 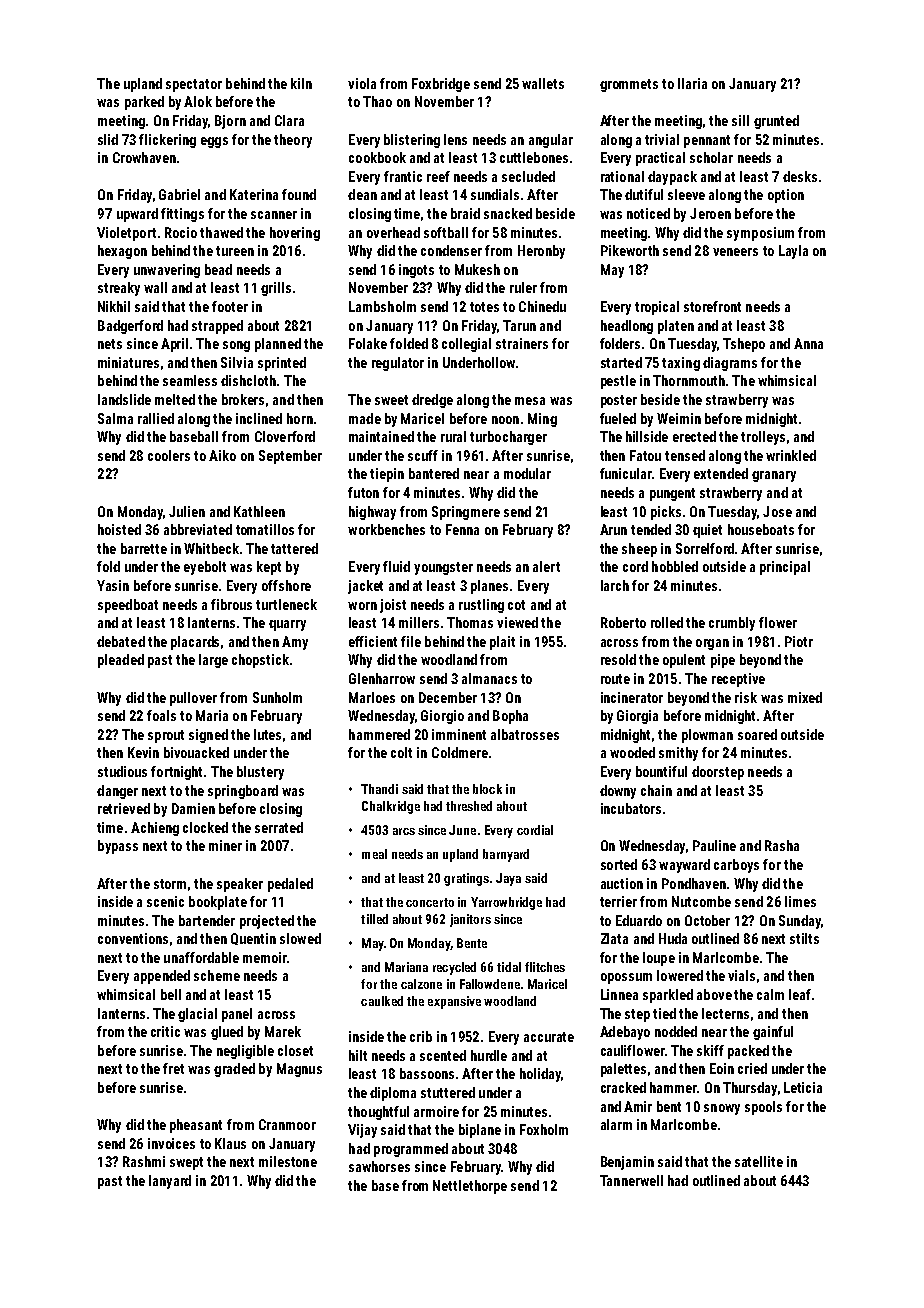 I want to click on tied, so click(x=664, y=1013).
